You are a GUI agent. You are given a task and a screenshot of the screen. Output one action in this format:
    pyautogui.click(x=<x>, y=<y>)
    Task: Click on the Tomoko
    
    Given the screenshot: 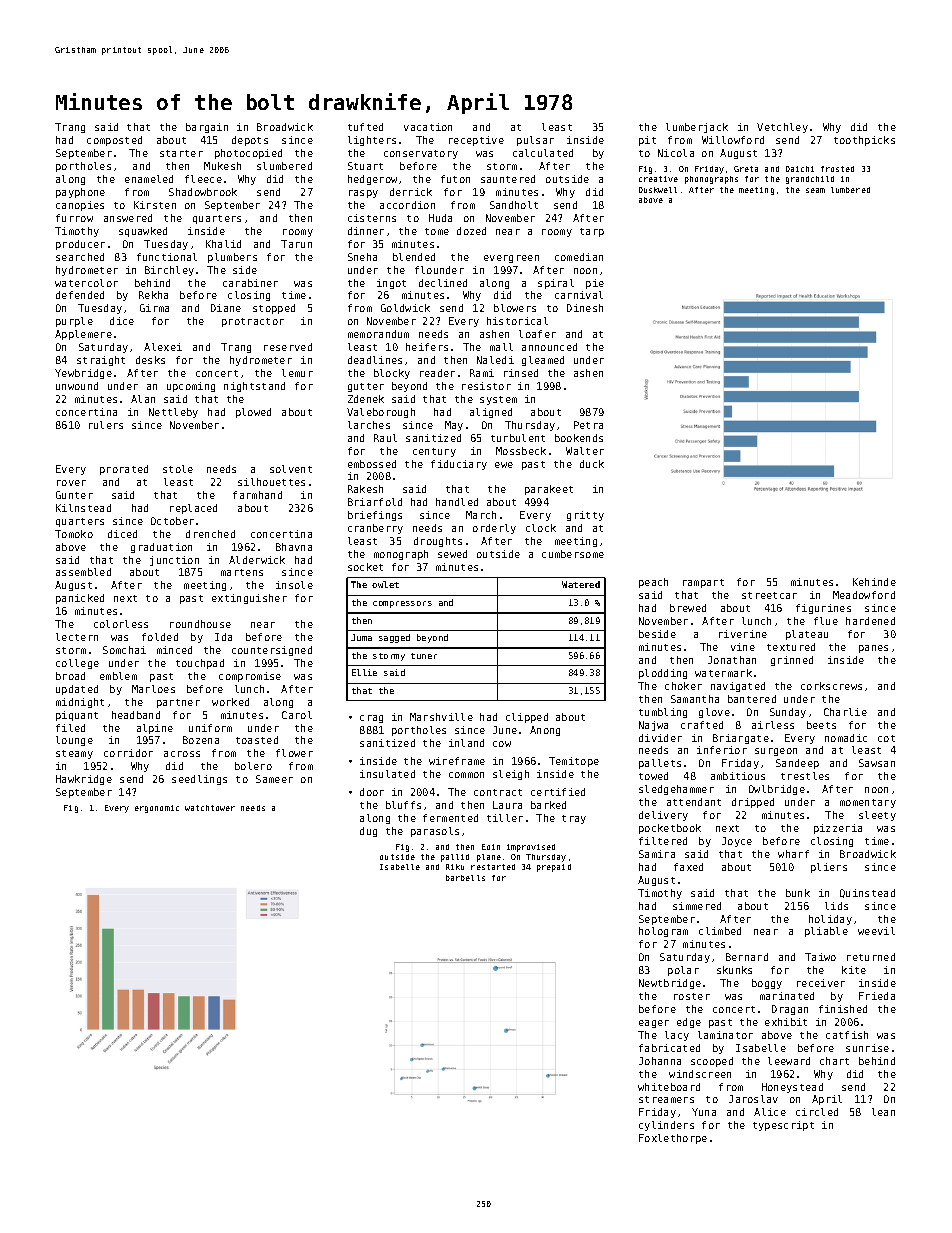 What is the action you would take?
    pyautogui.click(x=74, y=534)
